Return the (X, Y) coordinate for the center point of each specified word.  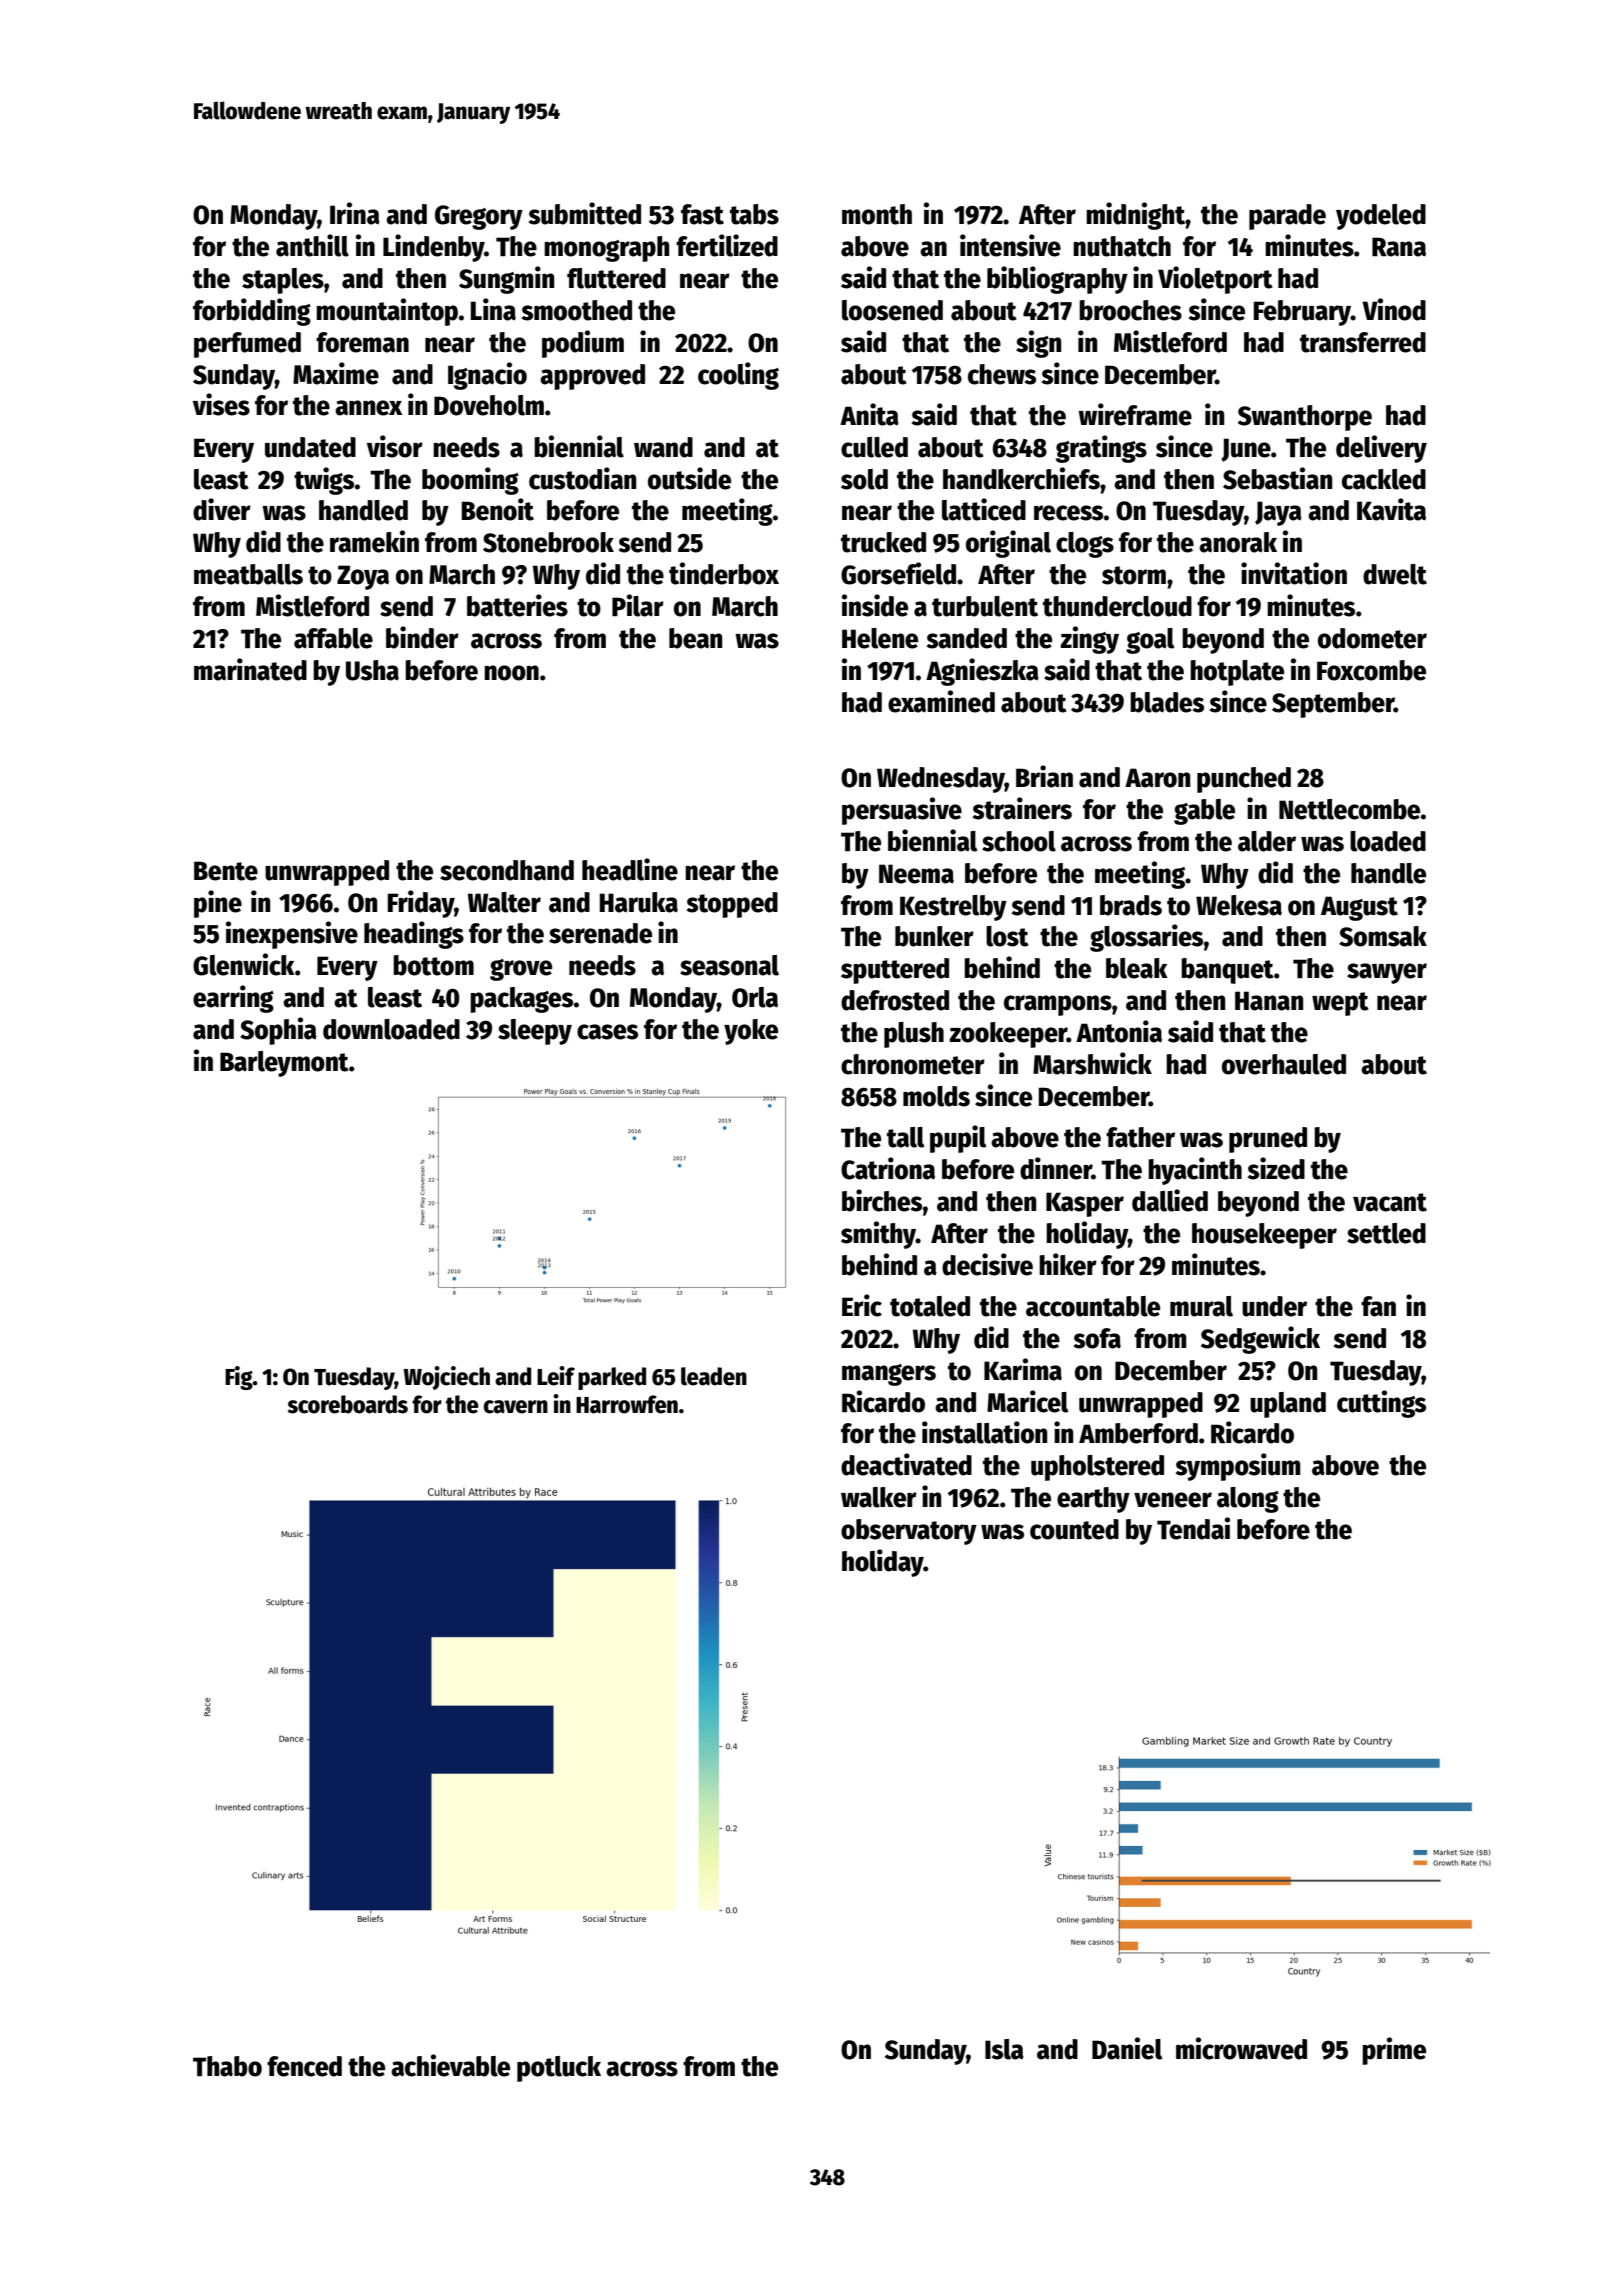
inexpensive (292, 935)
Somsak (1383, 936)
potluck (559, 2069)
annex (368, 408)
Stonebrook (548, 542)
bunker (934, 936)
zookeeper (1008, 1035)
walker (879, 1497)
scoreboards (347, 1404)
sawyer (1387, 973)
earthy (1093, 1500)
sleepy (535, 1032)
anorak (1238, 542)
